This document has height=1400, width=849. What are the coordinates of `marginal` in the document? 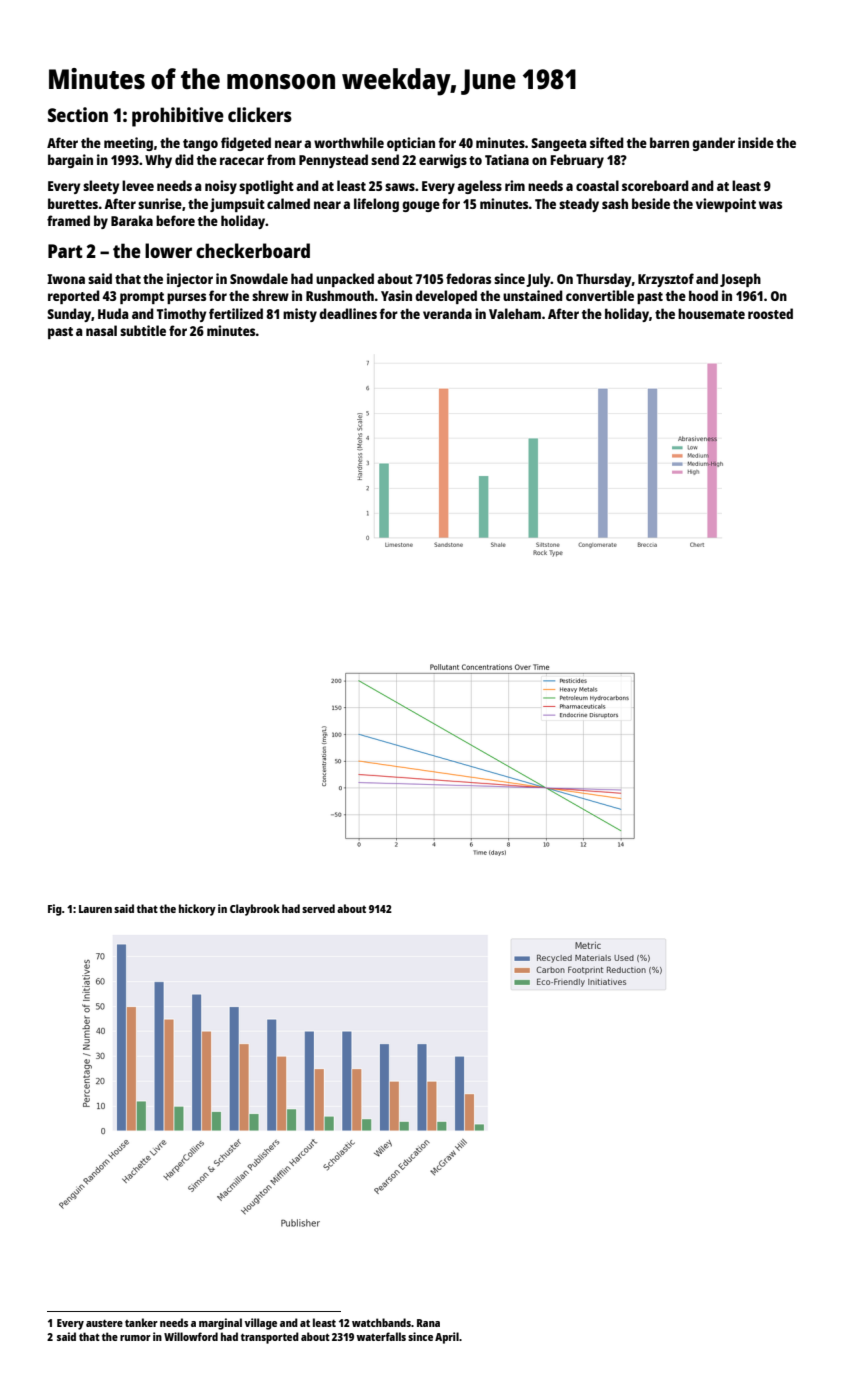 It's located at (220, 1324).
